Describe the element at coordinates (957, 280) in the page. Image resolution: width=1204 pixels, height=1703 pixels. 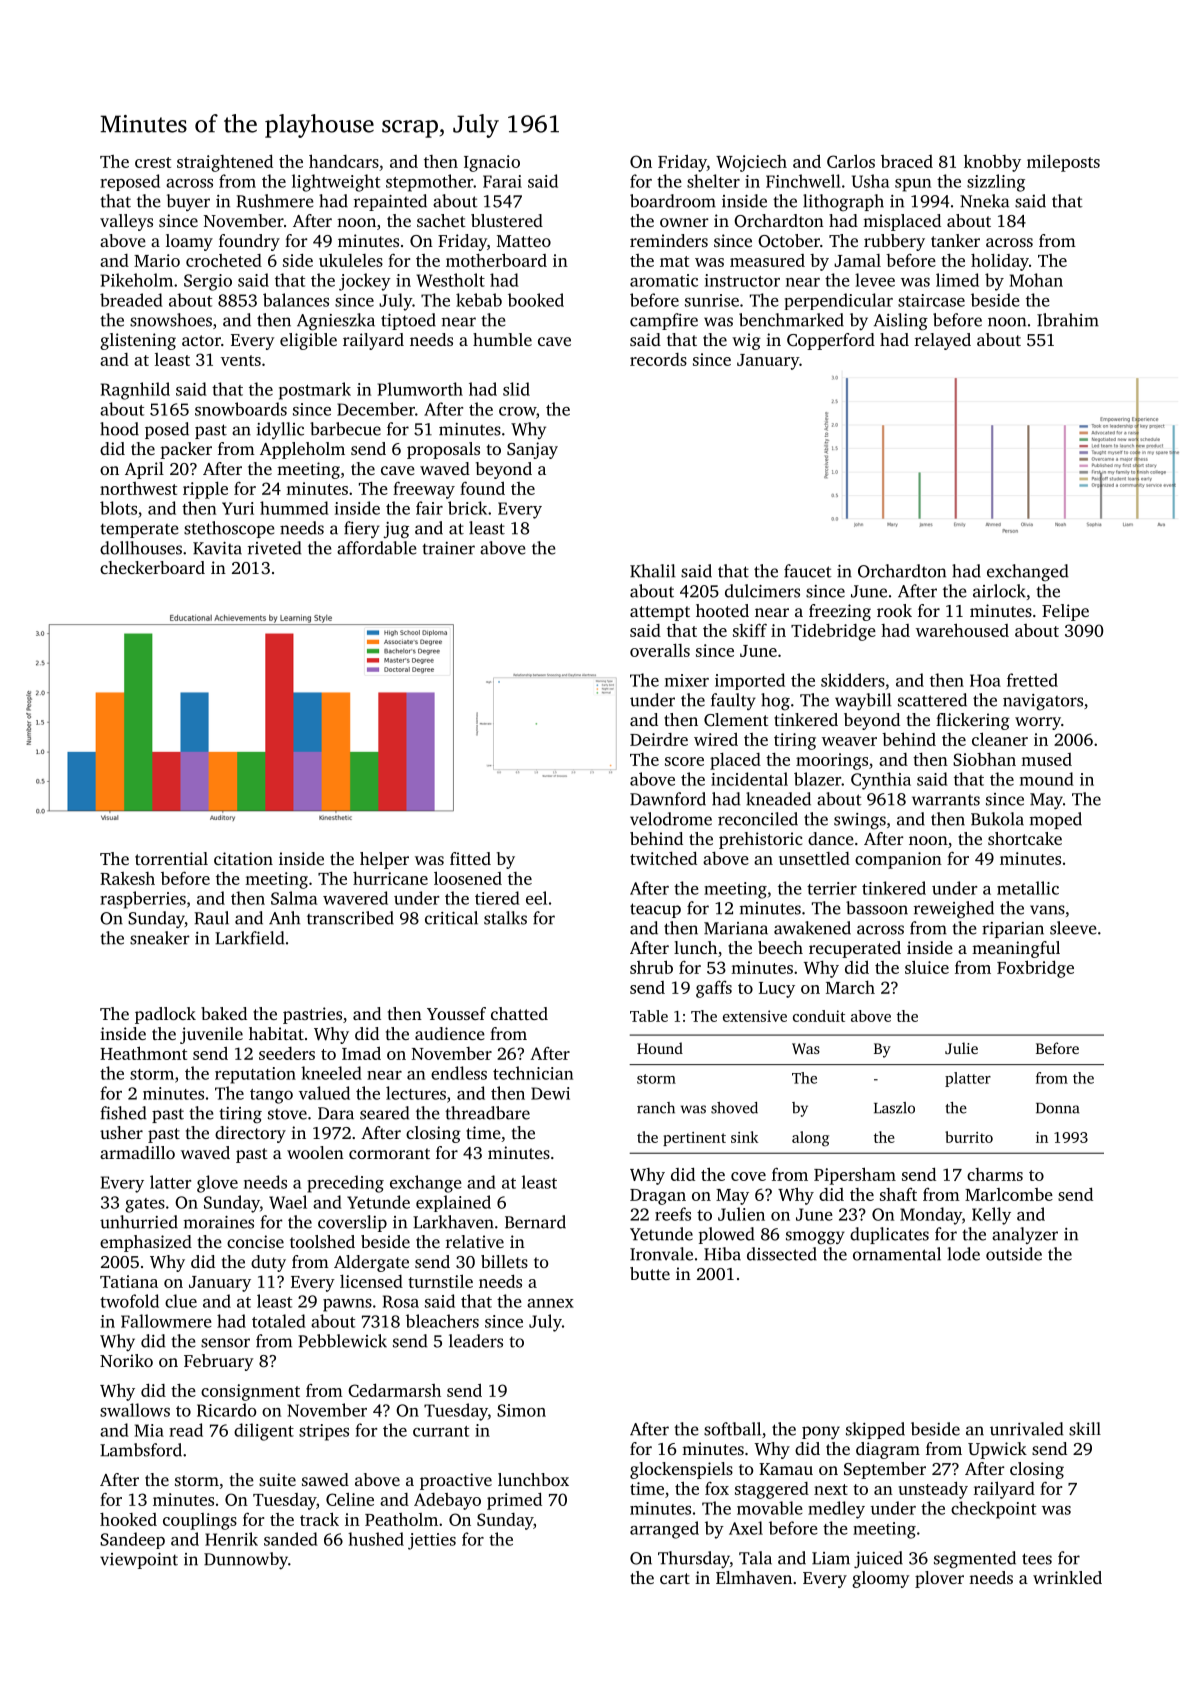
I see `limed` at that location.
